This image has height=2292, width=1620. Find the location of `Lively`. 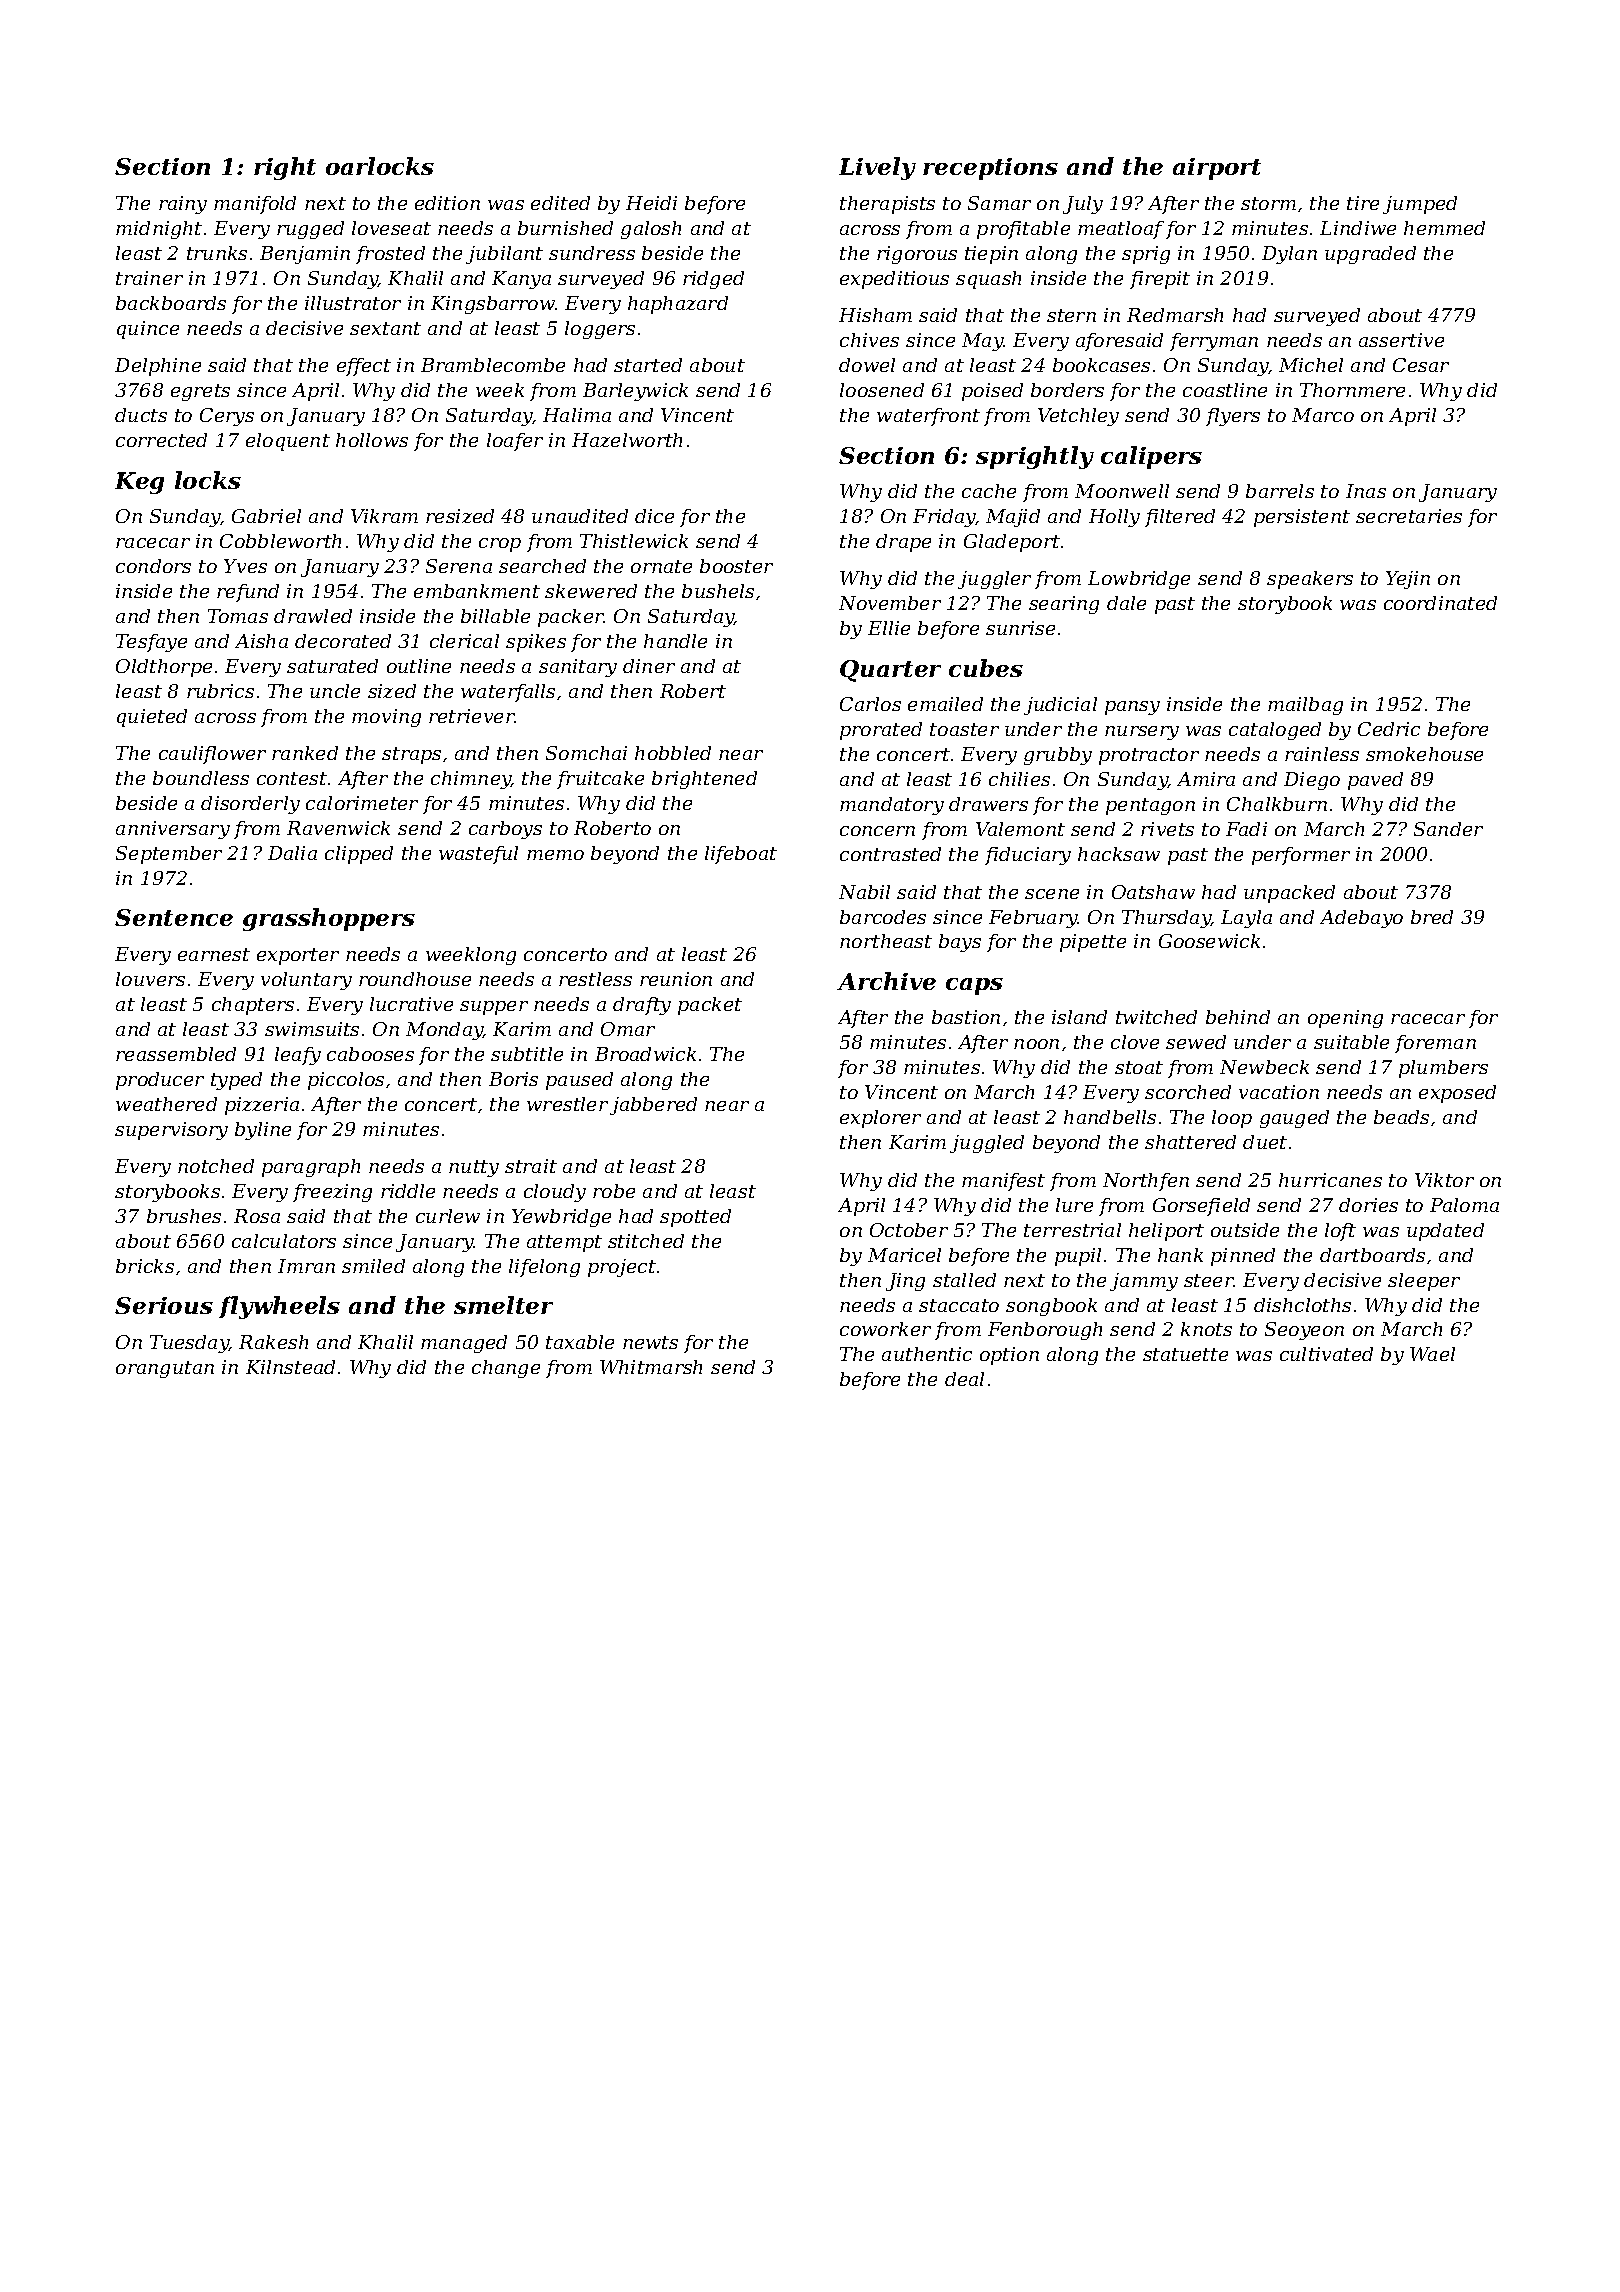

Lively is located at coordinates (877, 168).
